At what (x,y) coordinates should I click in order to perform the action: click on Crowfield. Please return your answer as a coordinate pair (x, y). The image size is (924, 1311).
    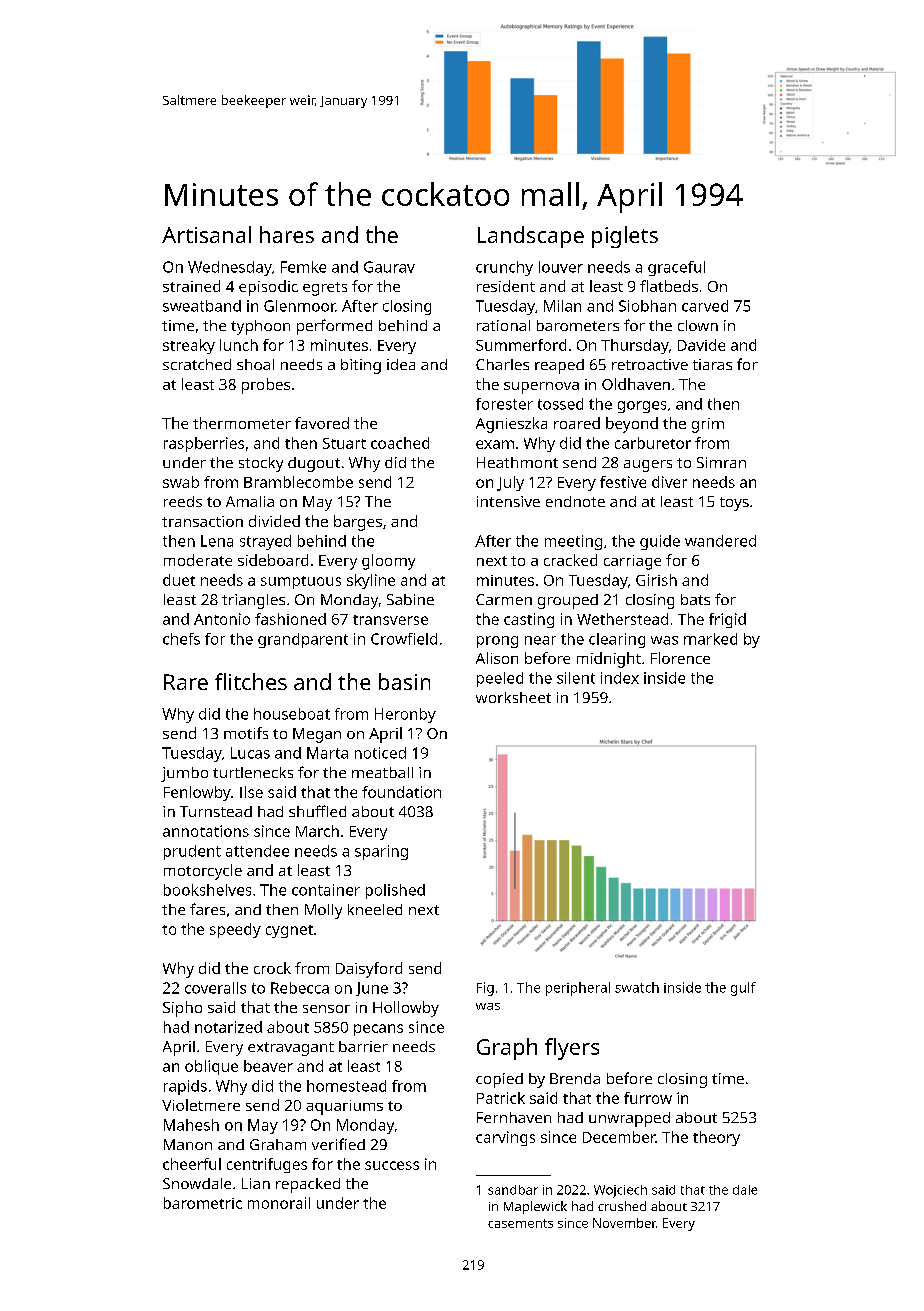
    Looking at the image, I should click on (404, 639).
